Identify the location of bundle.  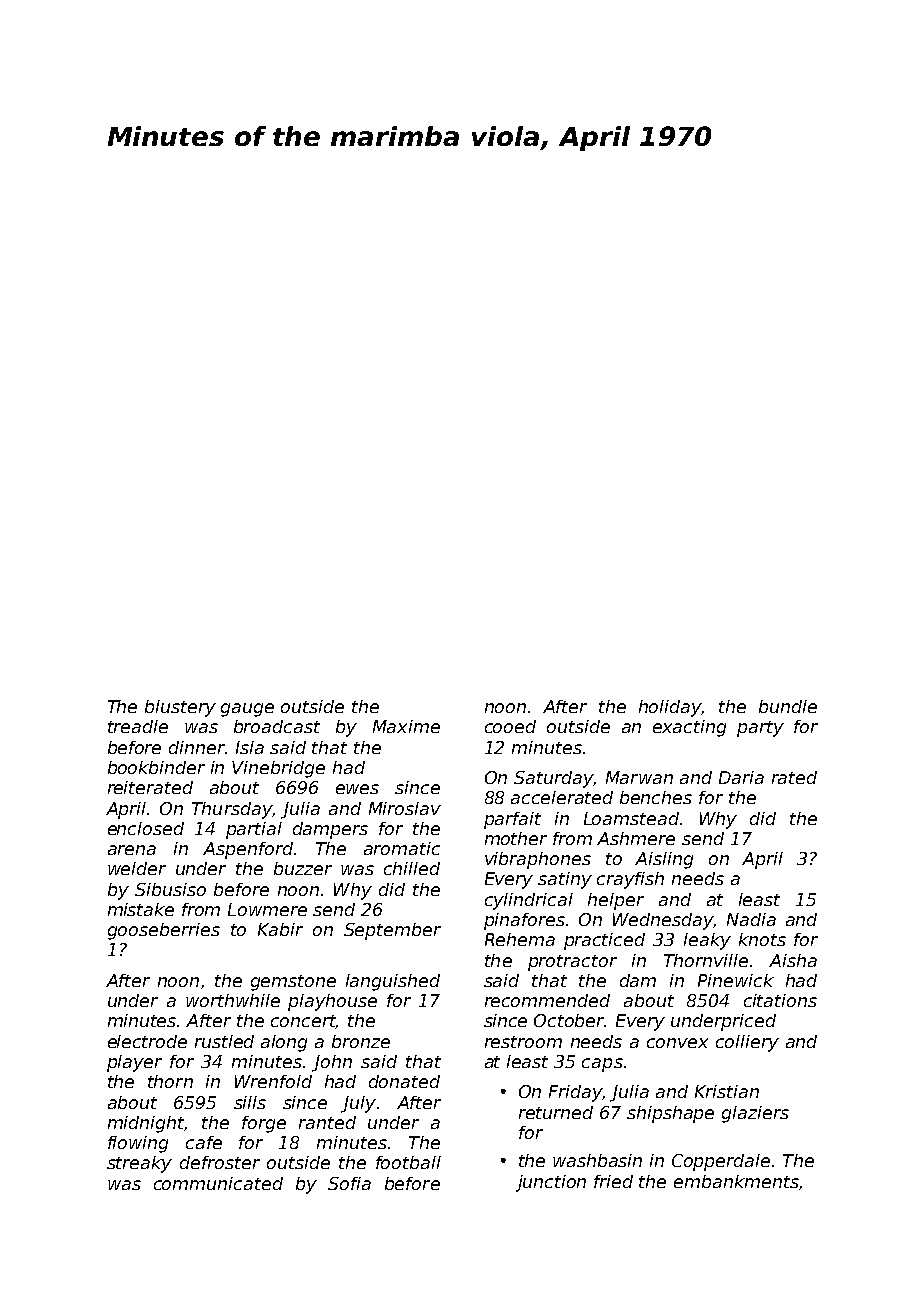
(788, 706).
